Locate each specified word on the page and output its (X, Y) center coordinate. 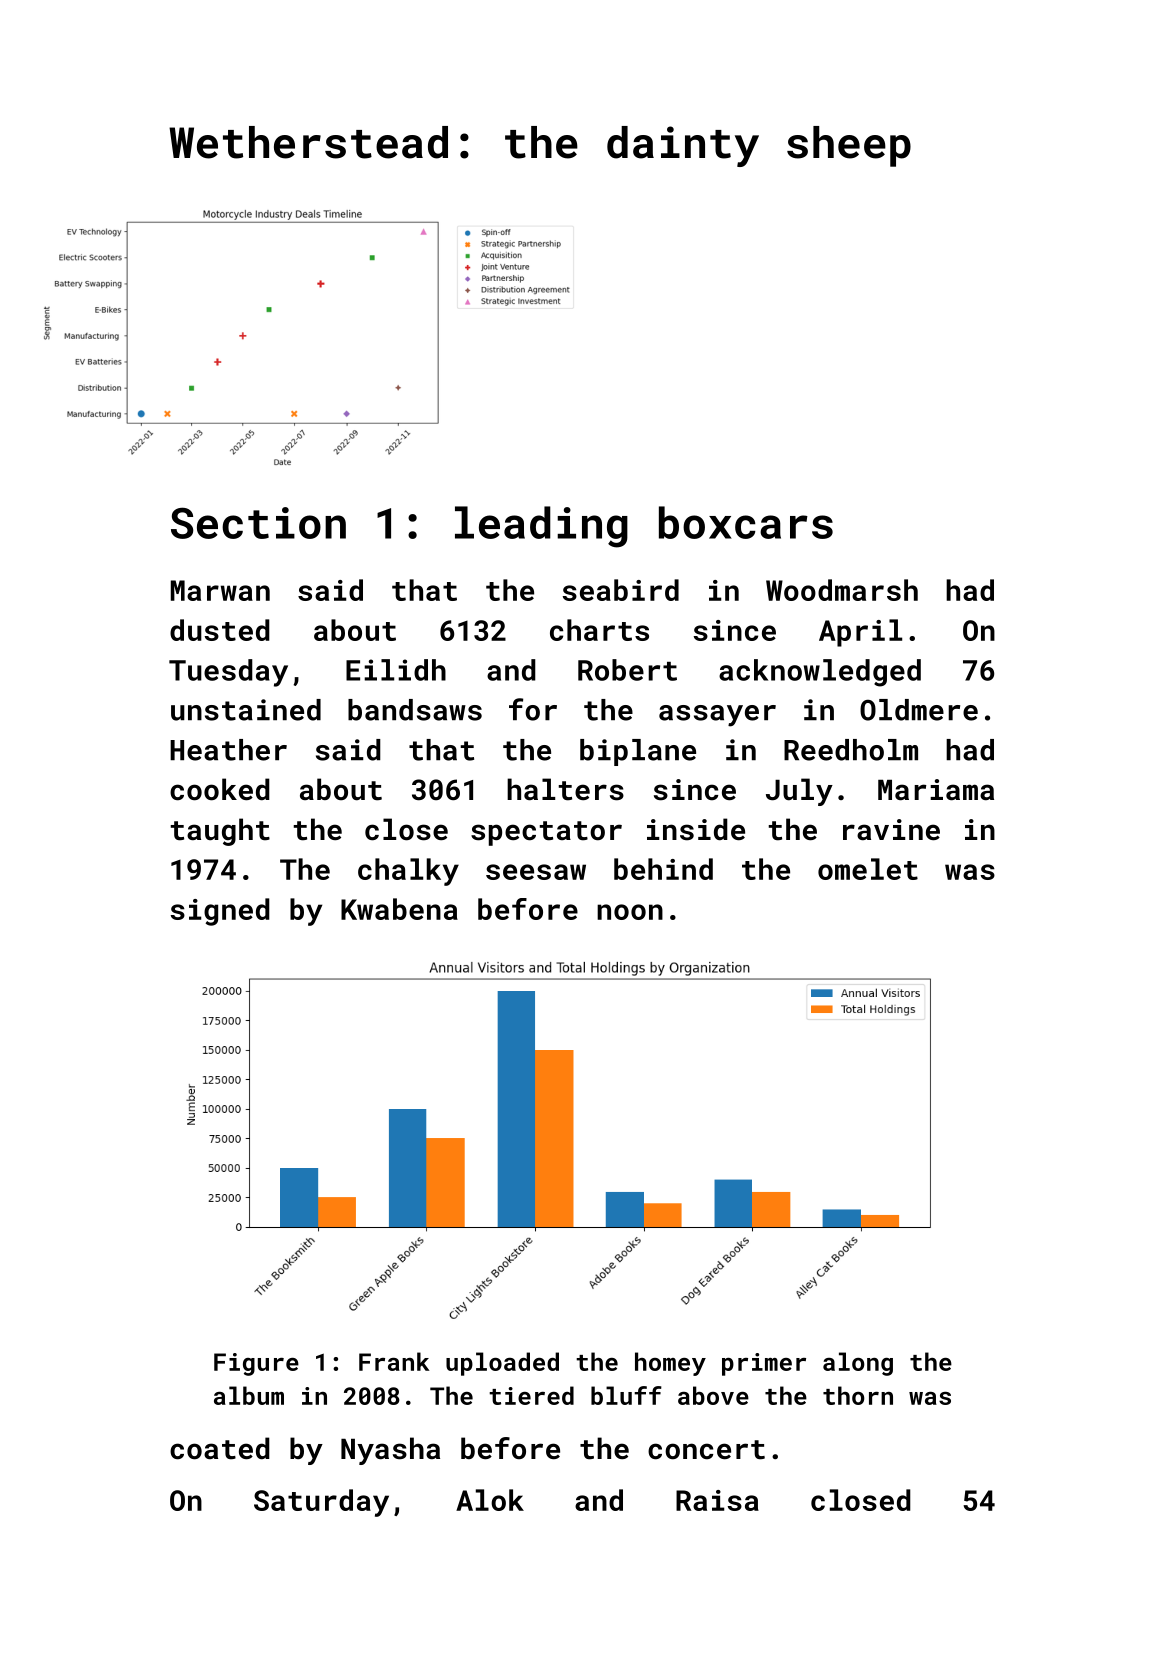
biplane (638, 752)
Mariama (936, 790)
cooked (220, 789)
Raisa (717, 1500)
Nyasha (390, 1451)
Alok (490, 1500)
